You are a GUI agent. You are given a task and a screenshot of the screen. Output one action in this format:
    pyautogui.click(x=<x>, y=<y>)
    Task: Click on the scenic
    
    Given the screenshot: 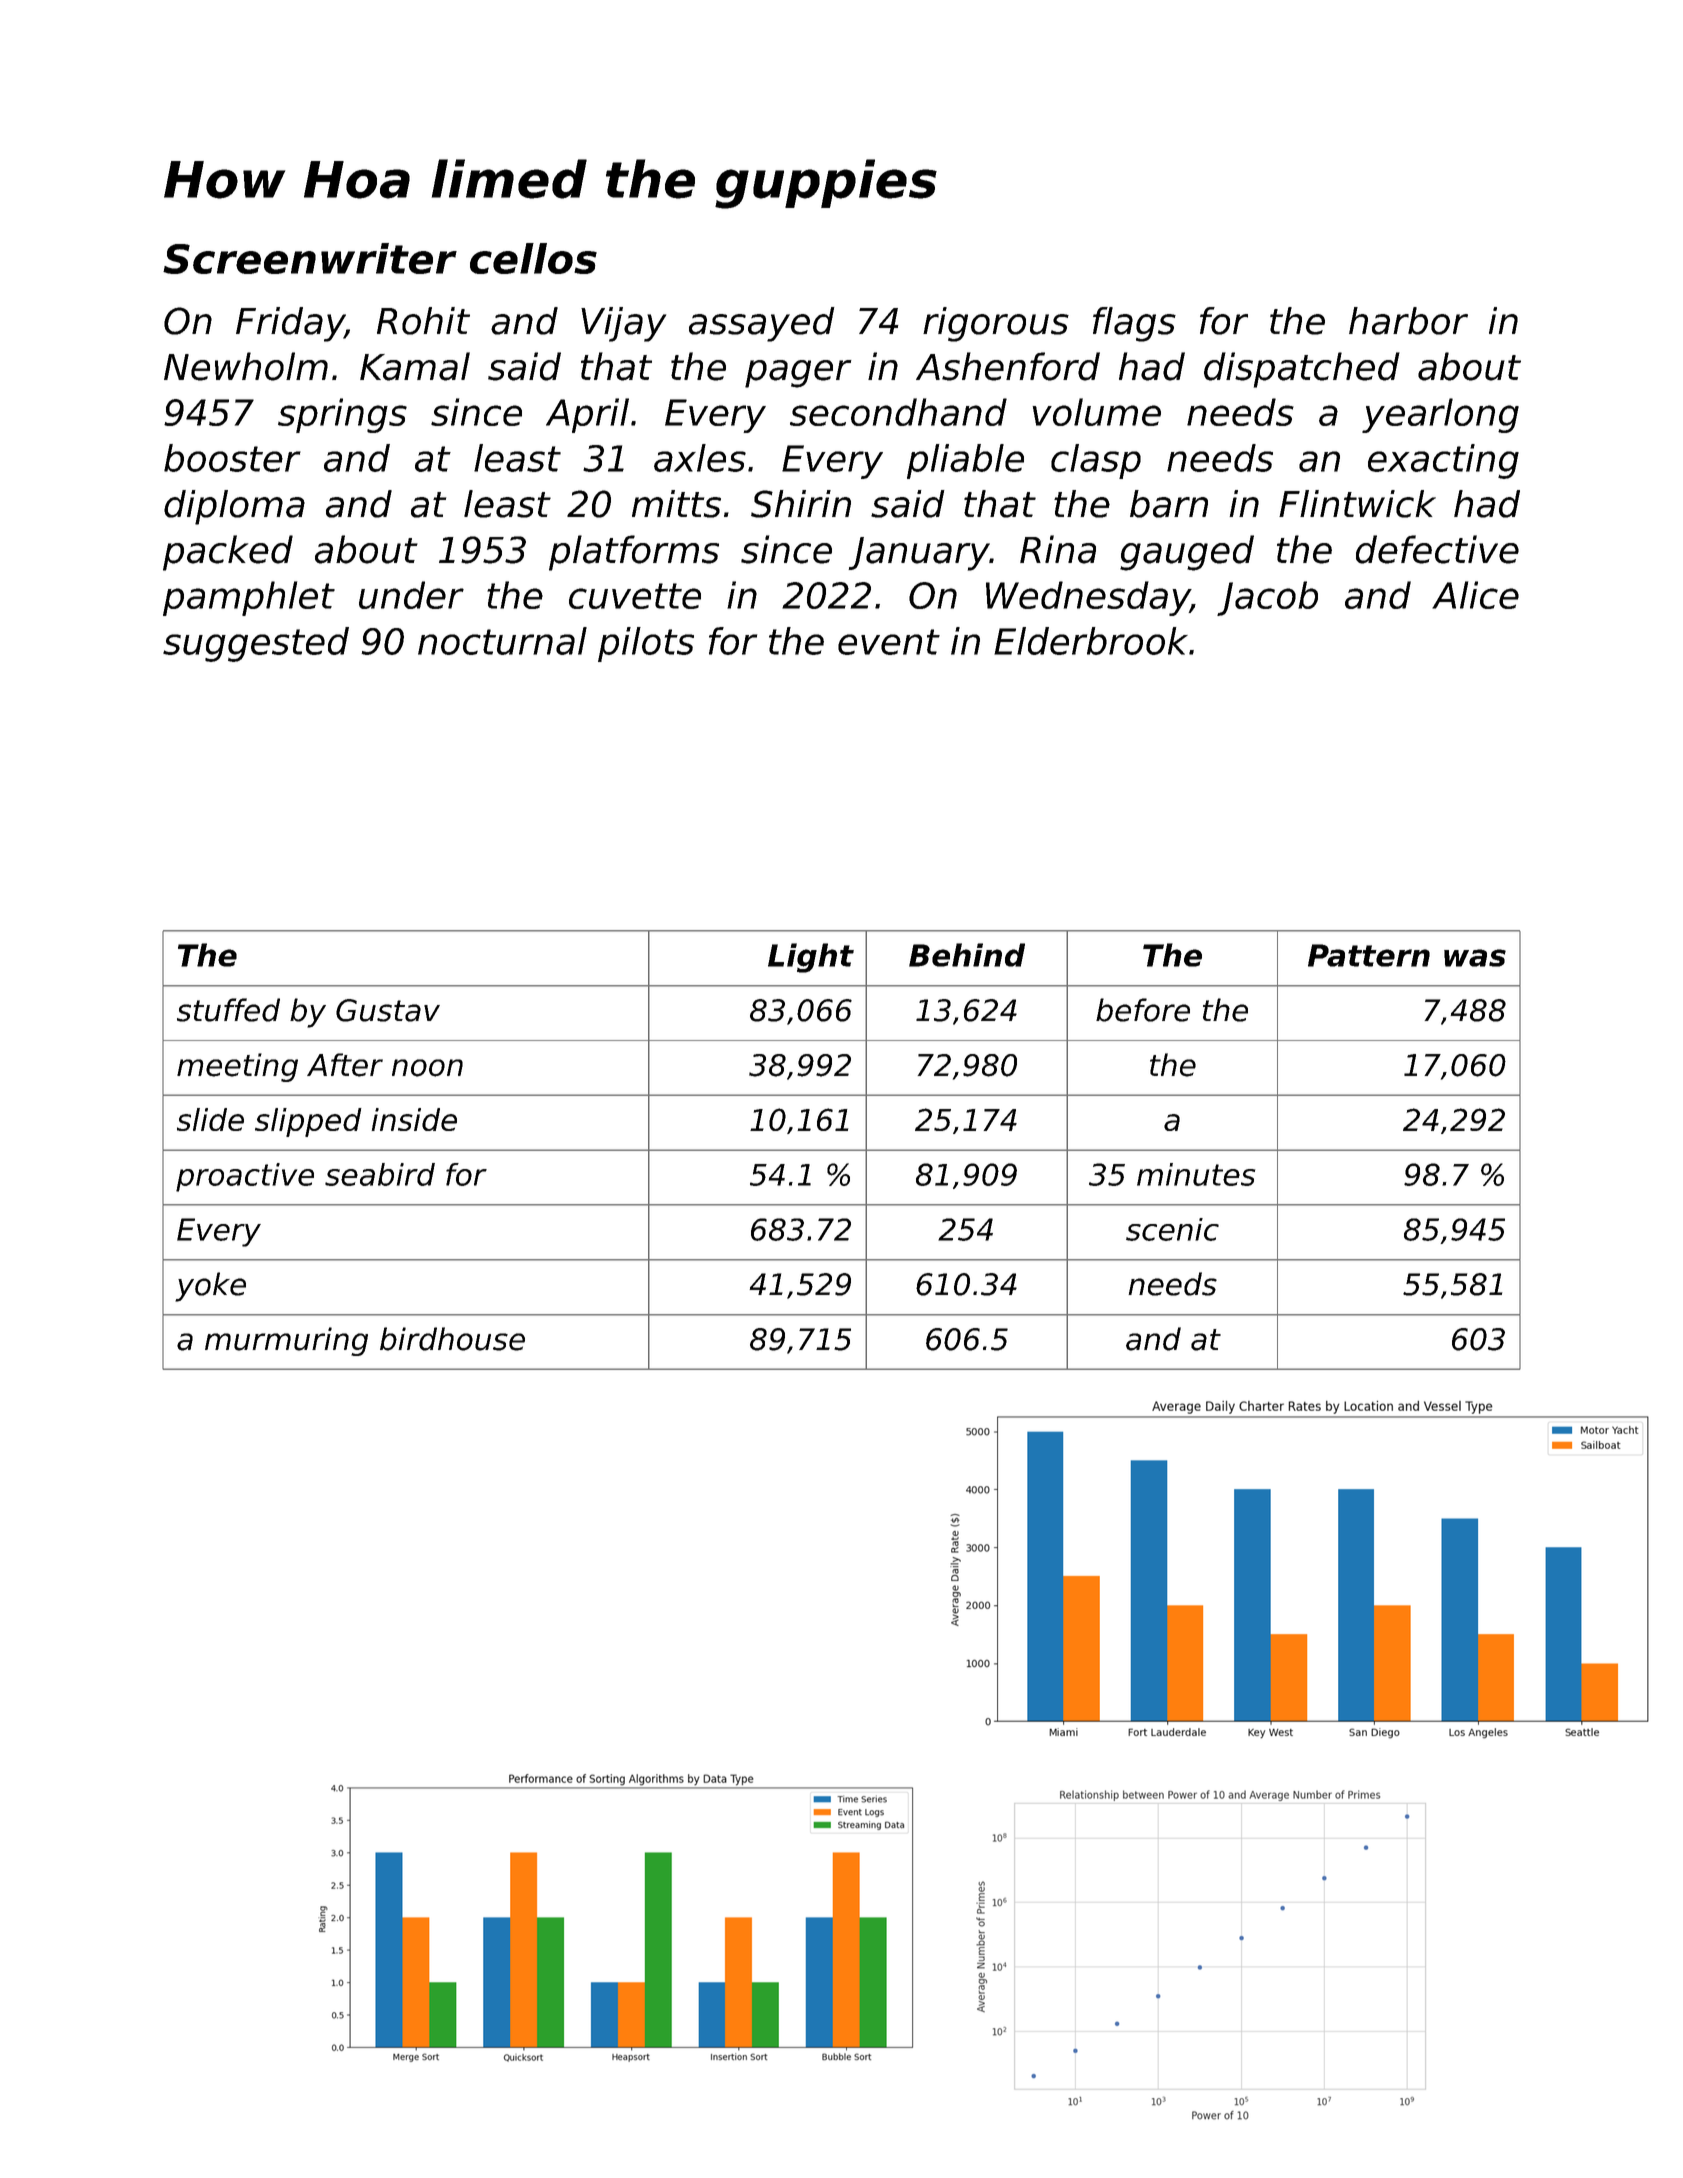 What is the action you would take?
    pyautogui.click(x=1172, y=1229)
